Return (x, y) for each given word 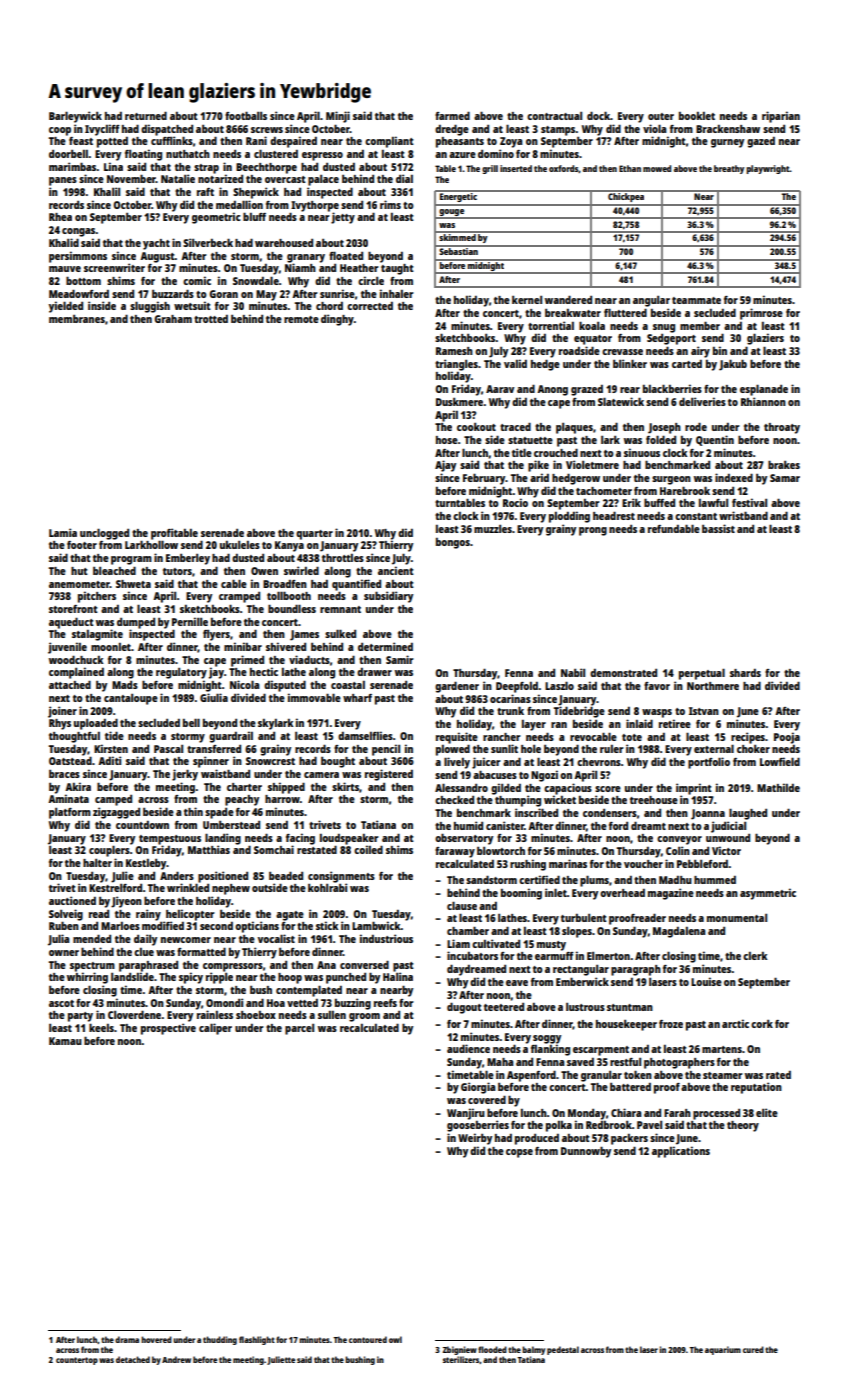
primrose (761, 314)
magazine (671, 894)
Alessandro (461, 787)
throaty (782, 428)
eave (517, 983)
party (80, 1017)
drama (127, 1339)
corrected (370, 306)
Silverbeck (208, 242)
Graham (173, 319)
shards (745, 673)
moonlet (111, 647)
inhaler (397, 293)
